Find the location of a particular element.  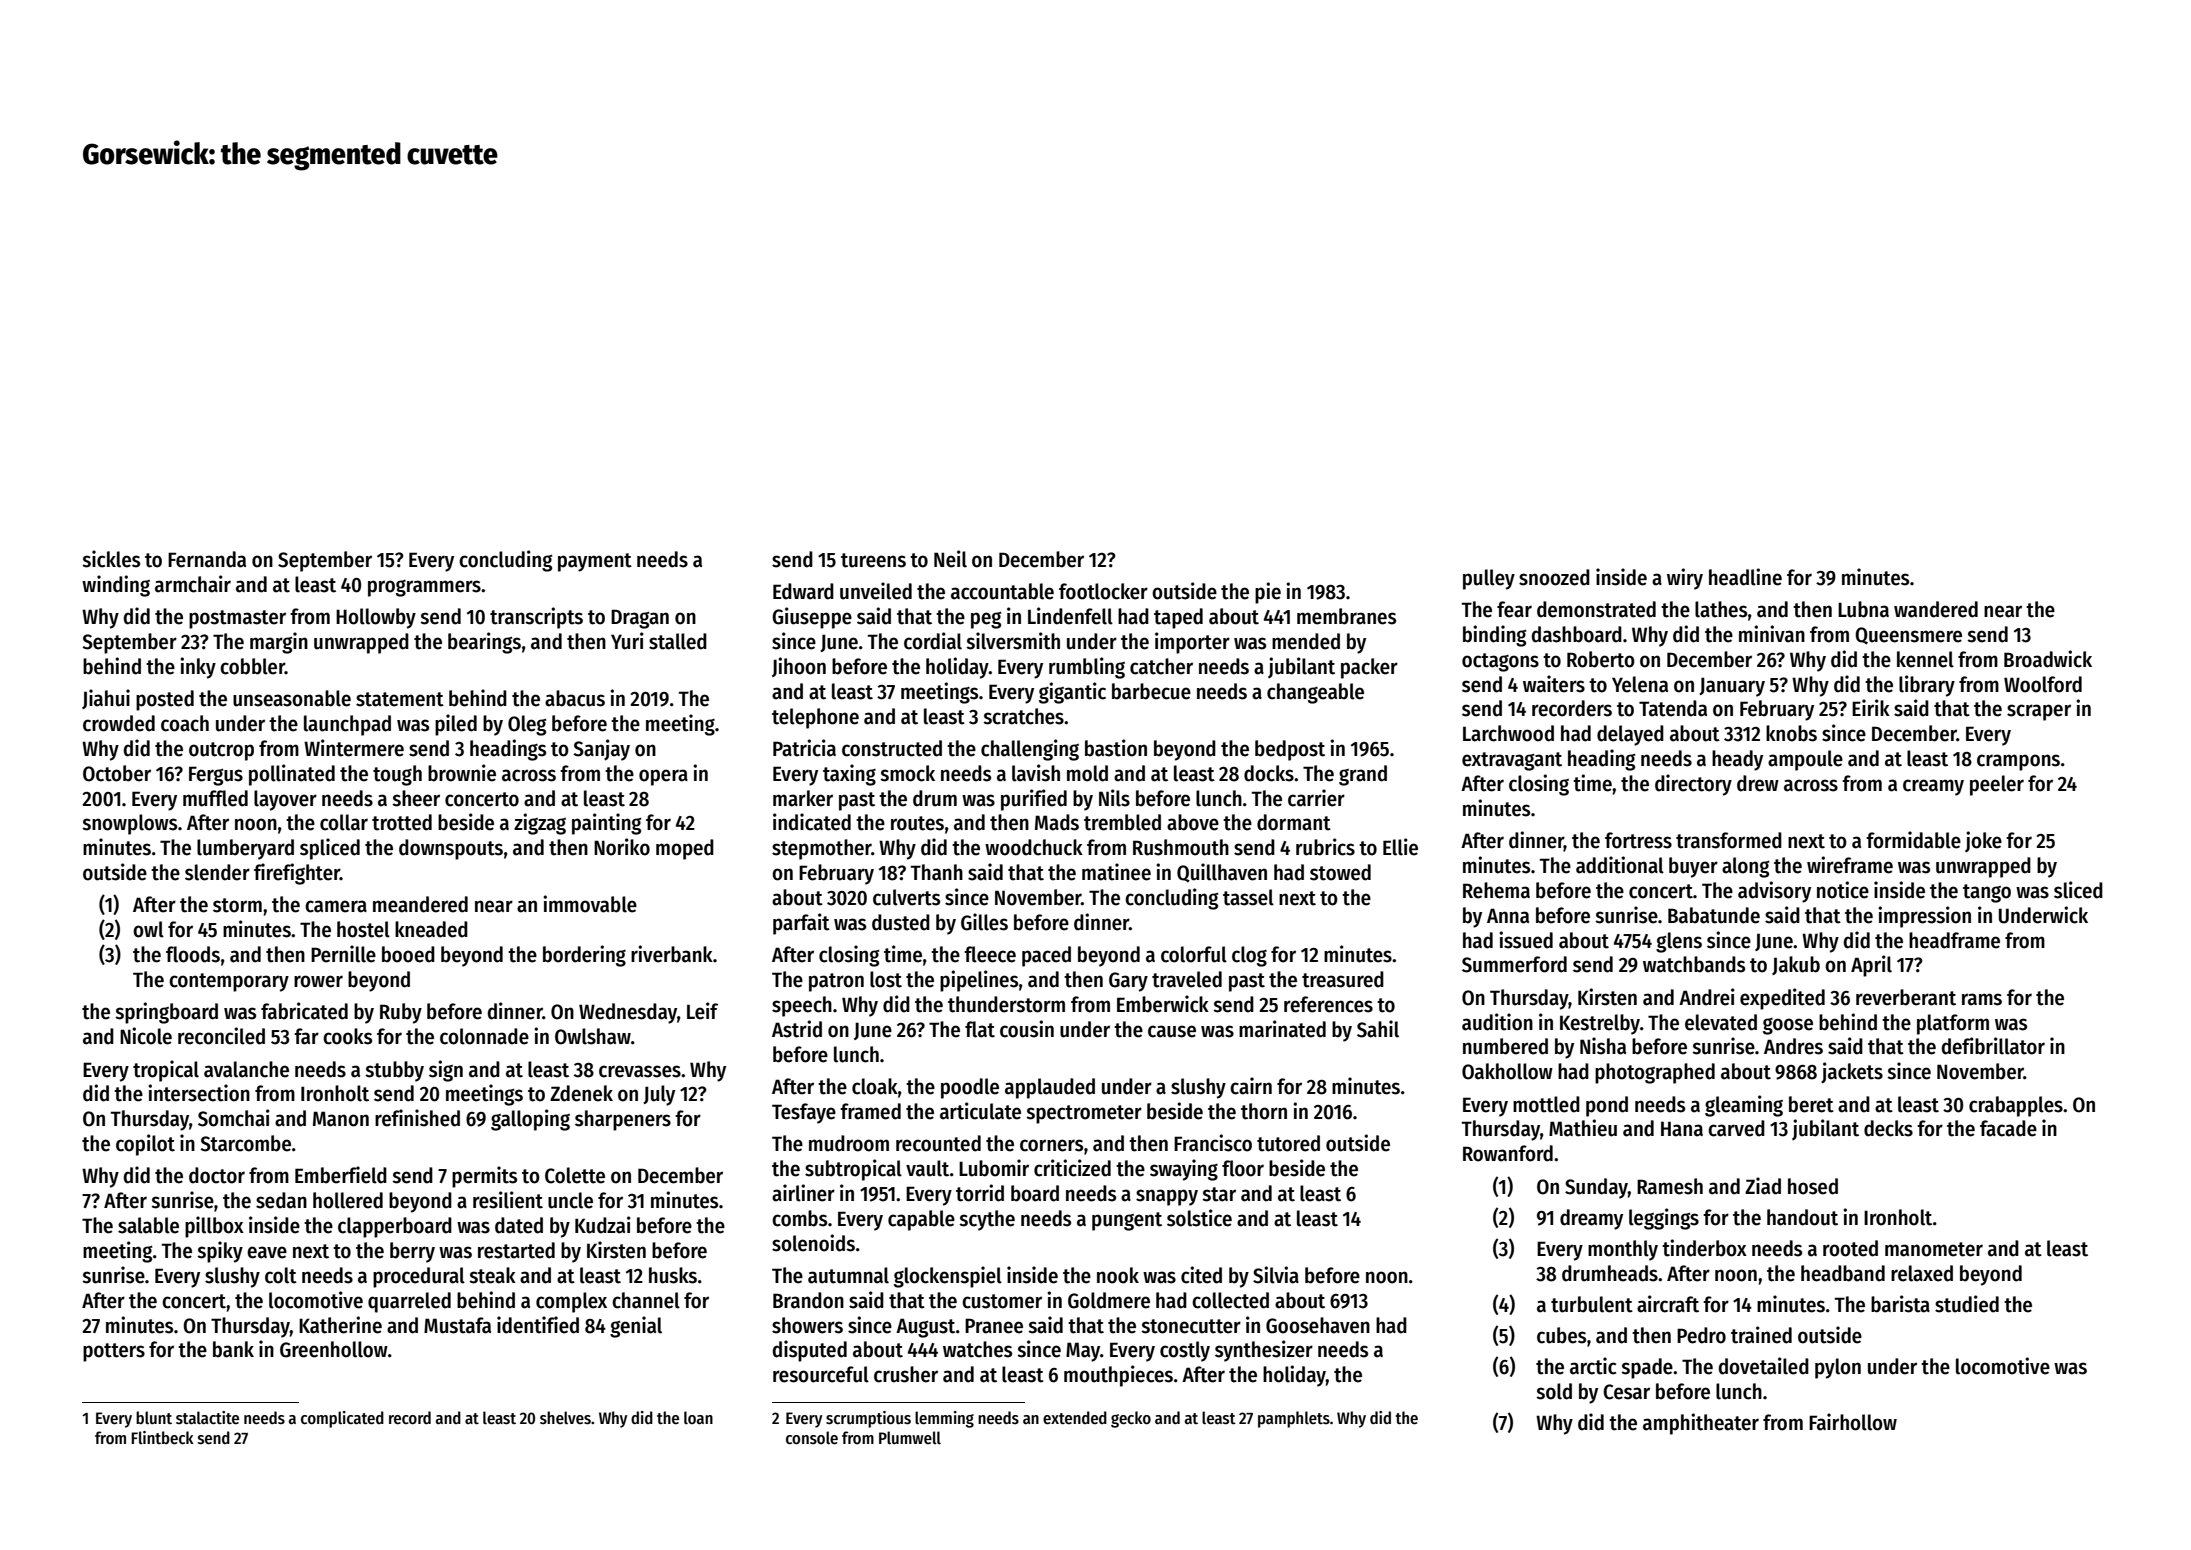

glockenspiel is located at coordinates (948, 1277).
